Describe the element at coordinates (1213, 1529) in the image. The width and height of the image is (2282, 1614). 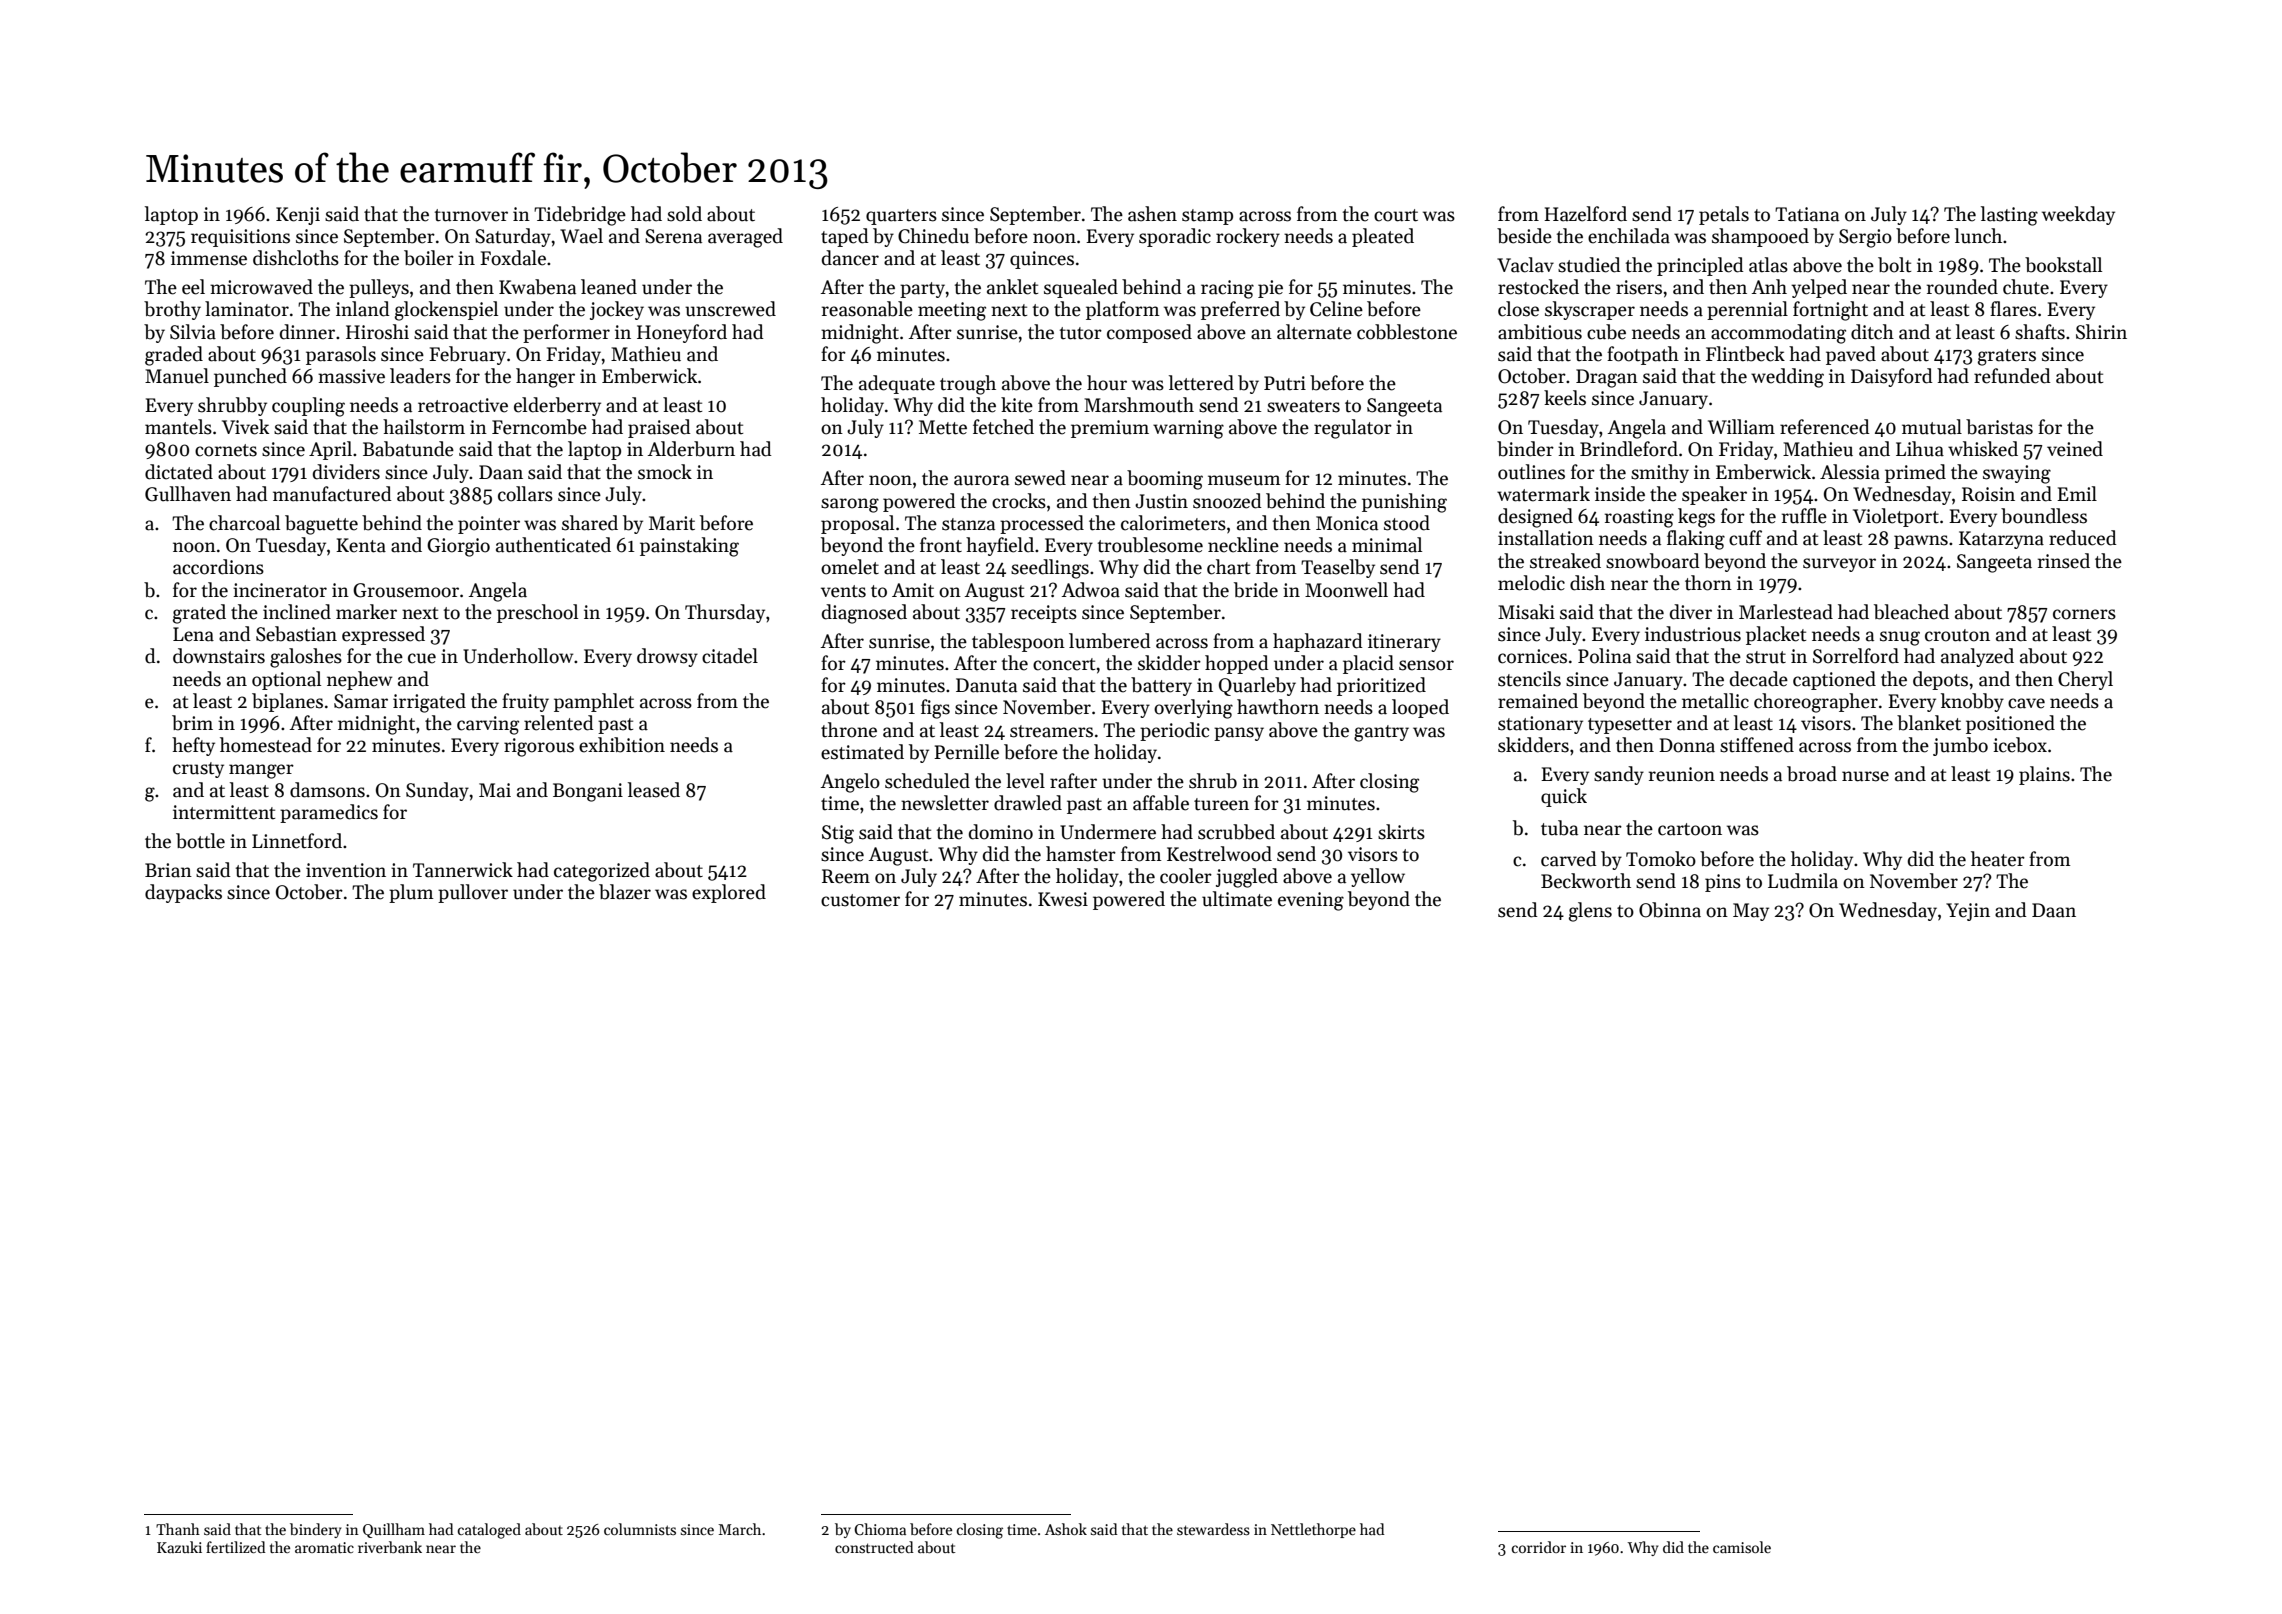
I see `stewardess` at that location.
